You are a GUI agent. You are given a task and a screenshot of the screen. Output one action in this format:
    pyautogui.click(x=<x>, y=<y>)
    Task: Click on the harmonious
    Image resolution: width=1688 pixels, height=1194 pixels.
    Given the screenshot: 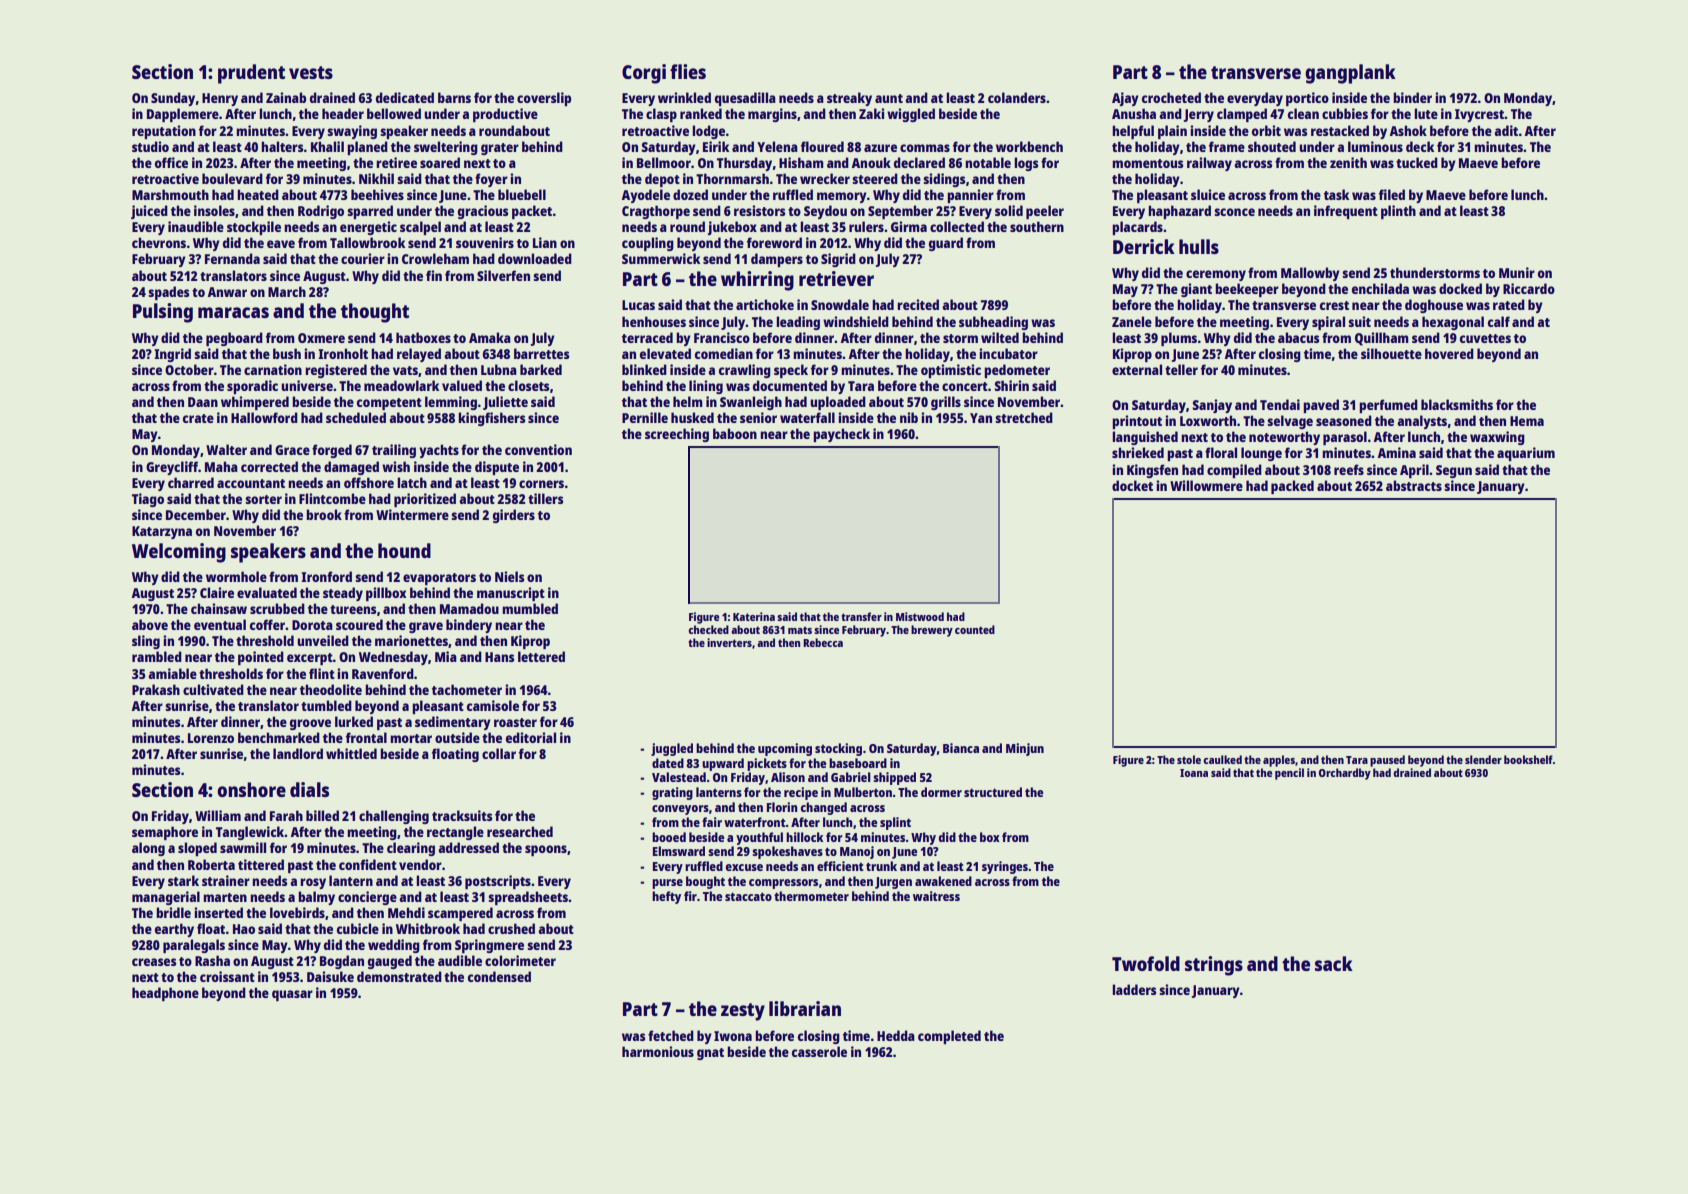 What is the action you would take?
    pyautogui.click(x=658, y=1051)
